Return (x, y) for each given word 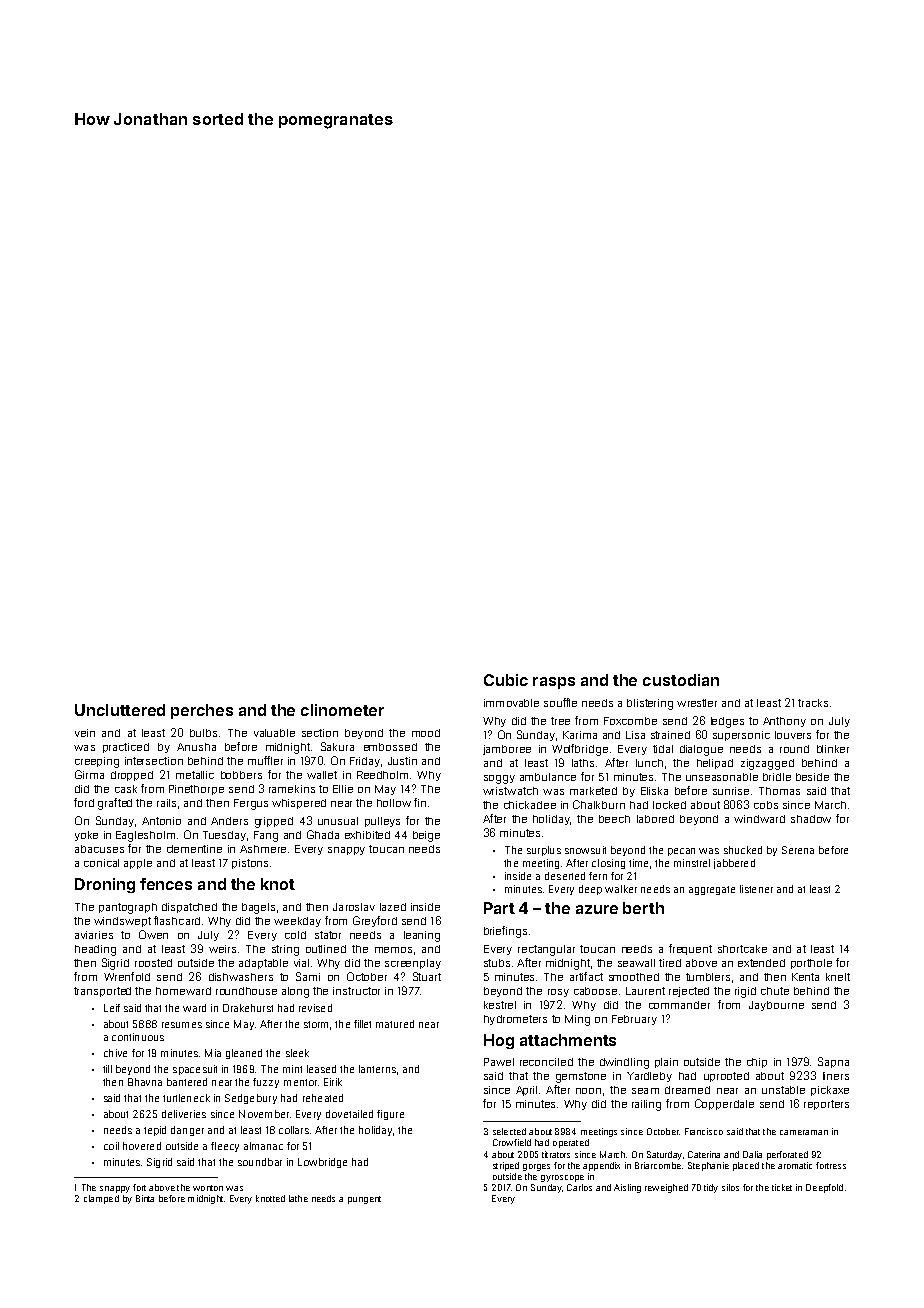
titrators (556, 1154)
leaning (422, 936)
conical (101, 863)
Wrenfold (127, 976)
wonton (208, 1188)
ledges (727, 722)
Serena (798, 850)
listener (756, 889)
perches (202, 711)
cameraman (804, 1132)
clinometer (342, 710)
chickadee (530, 805)
